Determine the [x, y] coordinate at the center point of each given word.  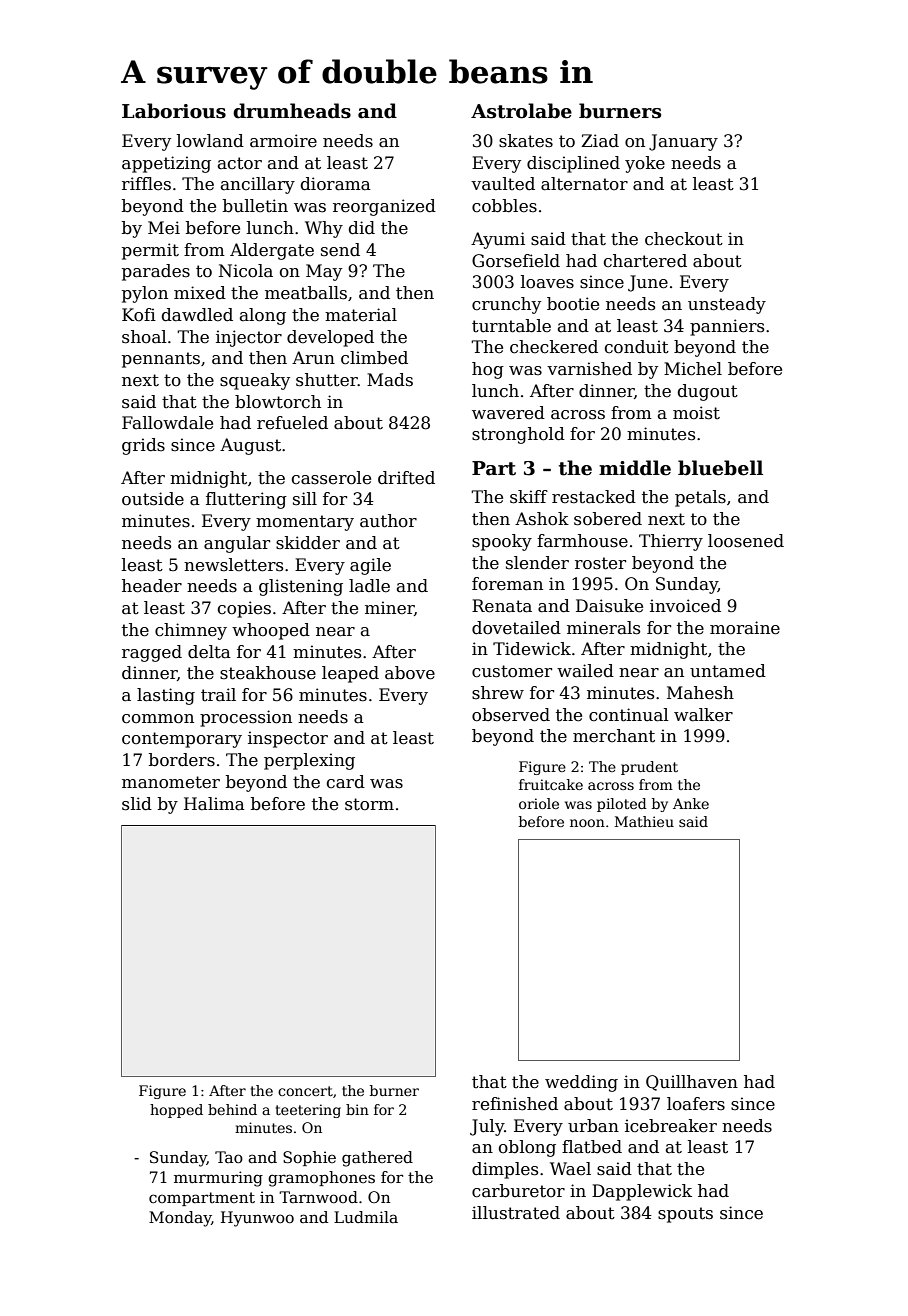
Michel [693, 369]
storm [369, 804]
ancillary [258, 185]
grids [143, 446]
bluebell [720, 468]
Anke [691, 803]
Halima [214, 804]
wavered [508, 413]
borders [182, 760]
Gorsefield [516, 261]
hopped [176, 1111]
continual [629, 715]
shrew [498, 693]
